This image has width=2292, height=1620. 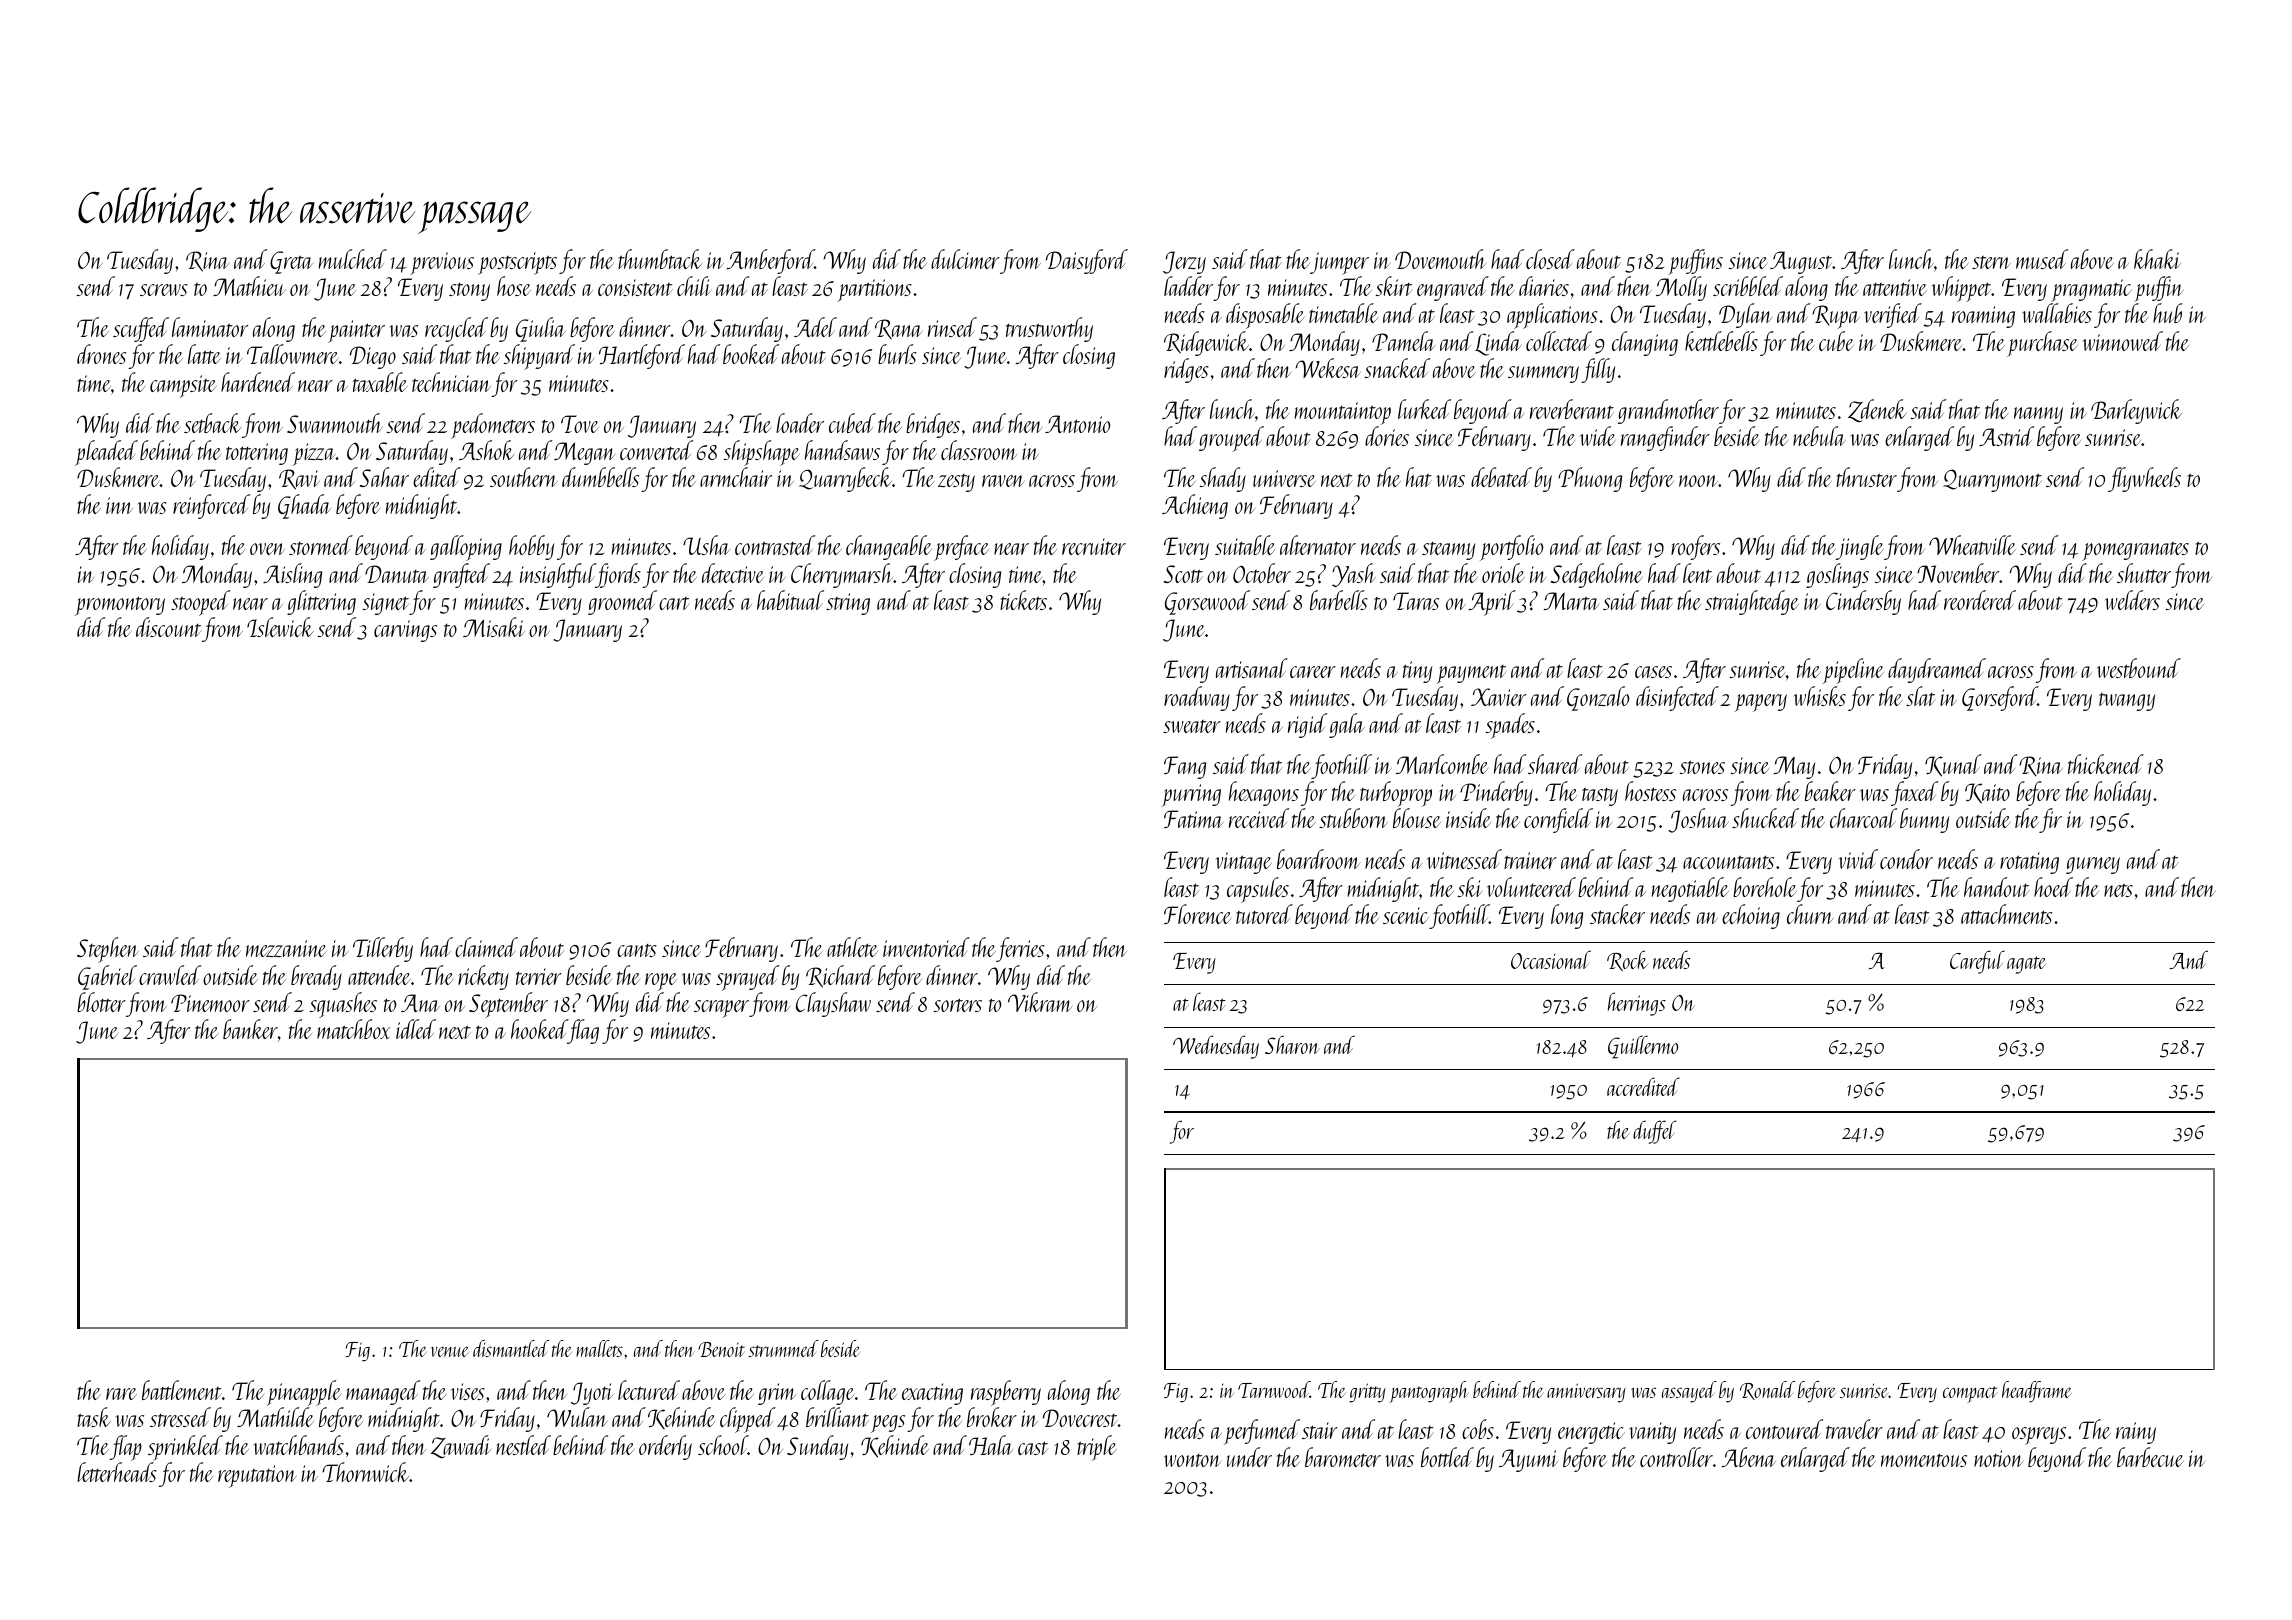 I want to click on Dovemouth, so click(x=1440, y=259).
